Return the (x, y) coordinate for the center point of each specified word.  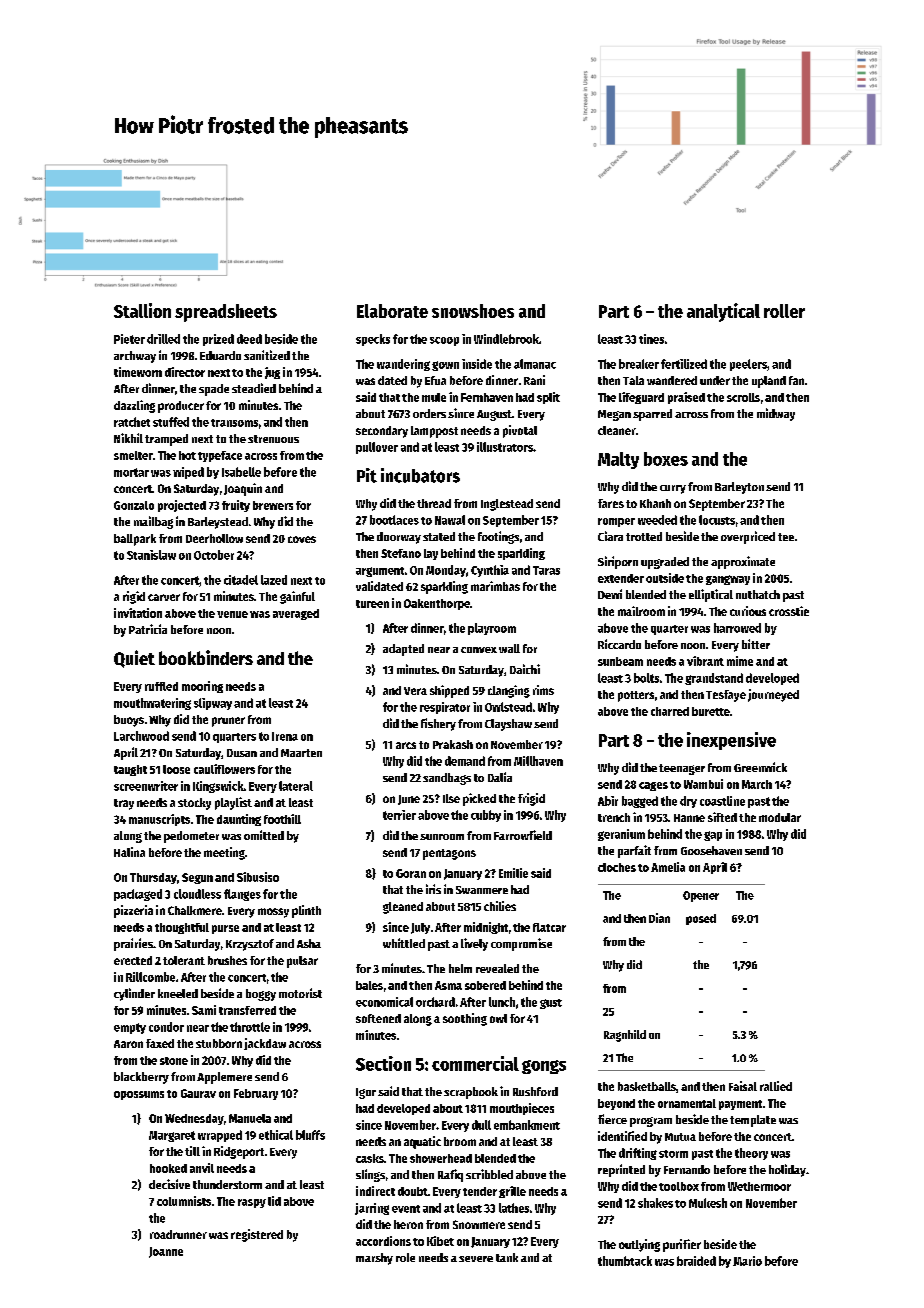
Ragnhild (625, 1036)
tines (651, 339)
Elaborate (392, 311)
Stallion (142, 310)
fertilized (684, 364)
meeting (224, 853)
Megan (614, 415)
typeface (220, 456)
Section (383, 1063)
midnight (486, 928)
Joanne (166, 1252)
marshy (374, 1259)
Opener (701, 896)
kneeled (178, 993)
